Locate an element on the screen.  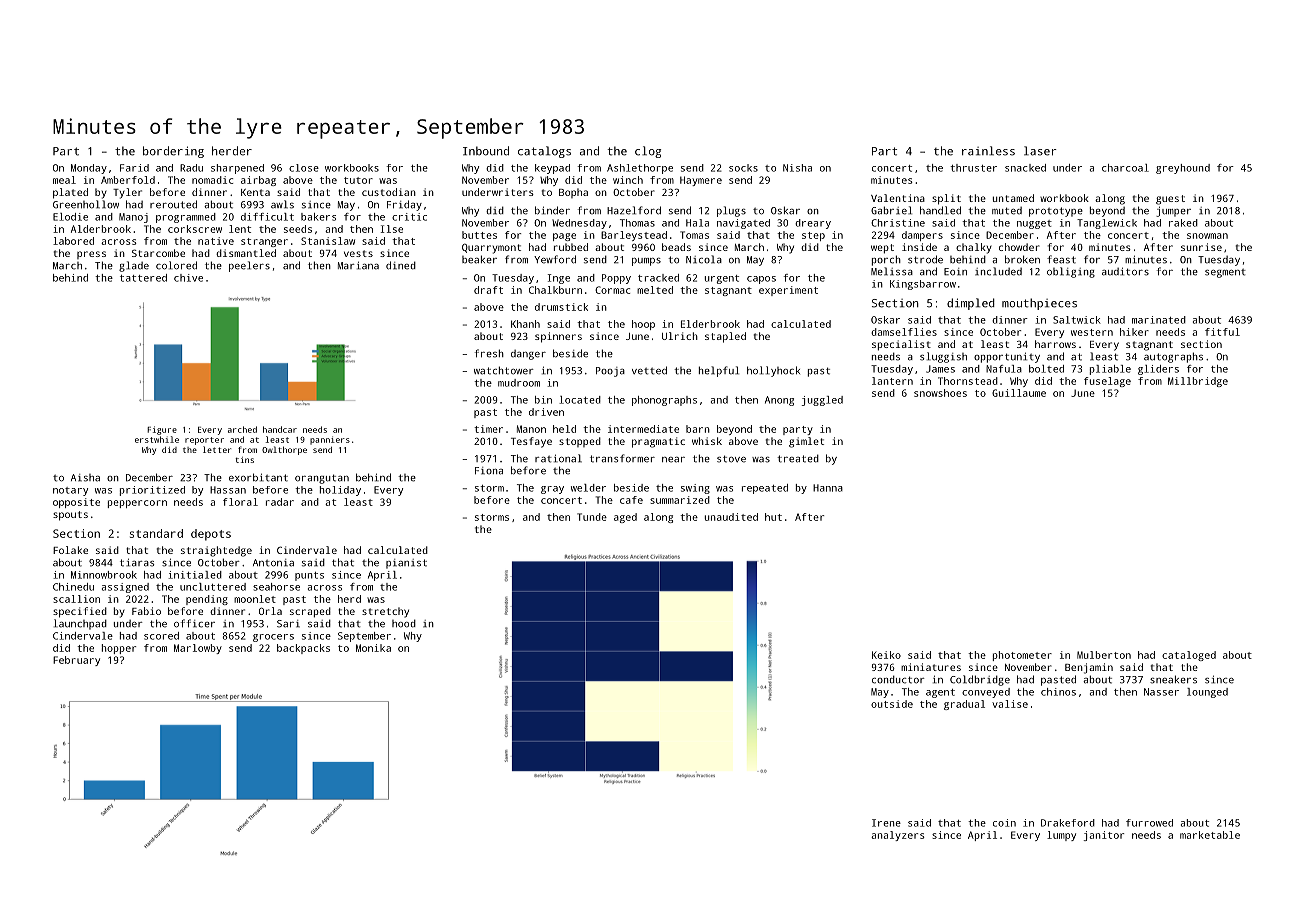
jumper is located at coordinates (1173, 211).
